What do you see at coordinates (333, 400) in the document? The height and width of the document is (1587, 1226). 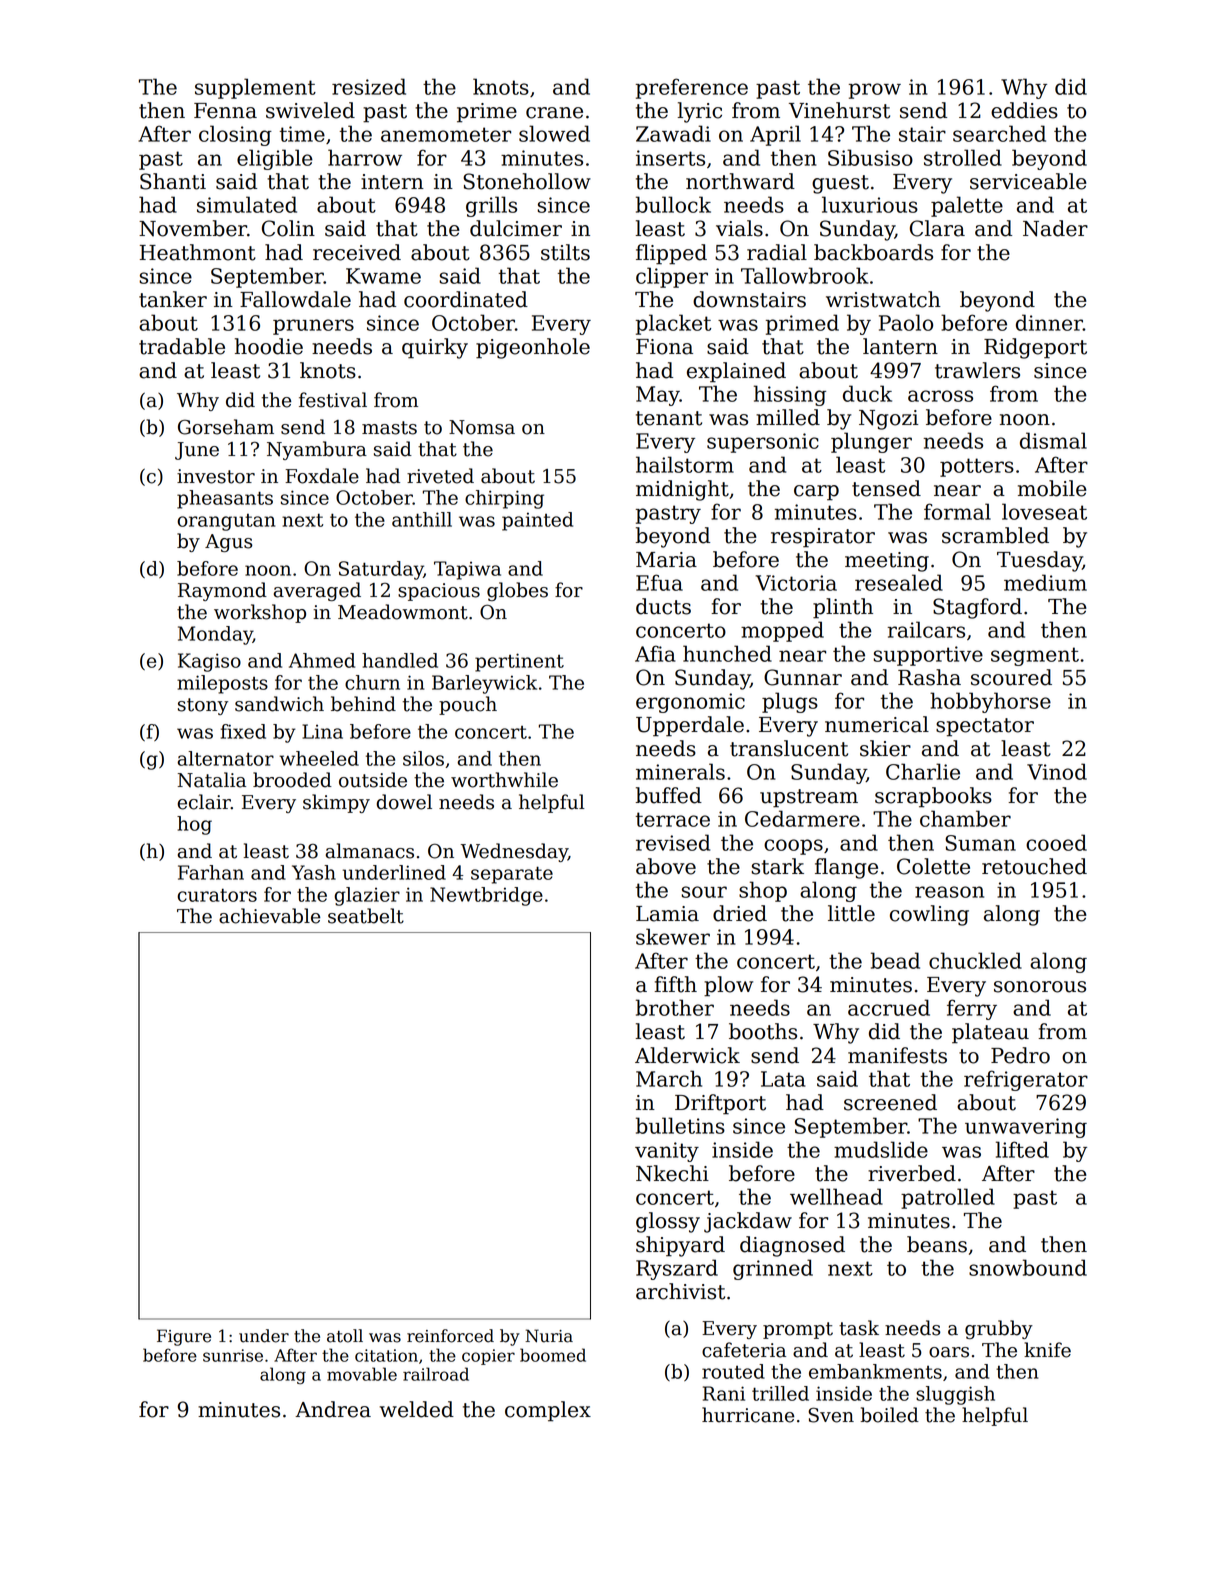 I see `festival` at bounding box center [333, 400].
